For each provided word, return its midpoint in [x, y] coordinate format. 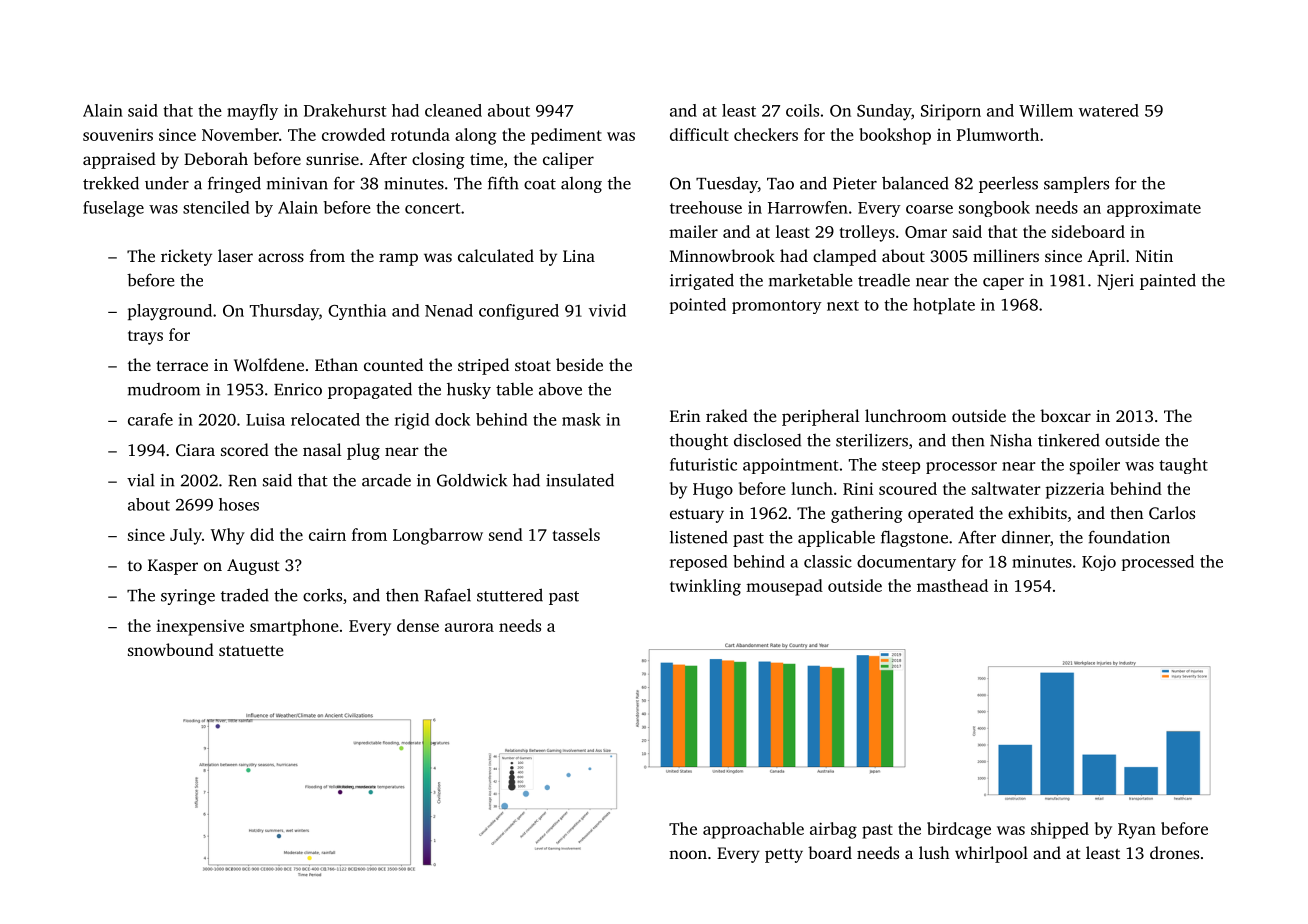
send [506, 534]
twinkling [705, 587]
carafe [150, 419]
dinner [1026, 537]
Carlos [1172, 512]
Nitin [1154, 256]
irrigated [702, 281]
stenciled [216, 207]
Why [228, 536]
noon [688, 854]
